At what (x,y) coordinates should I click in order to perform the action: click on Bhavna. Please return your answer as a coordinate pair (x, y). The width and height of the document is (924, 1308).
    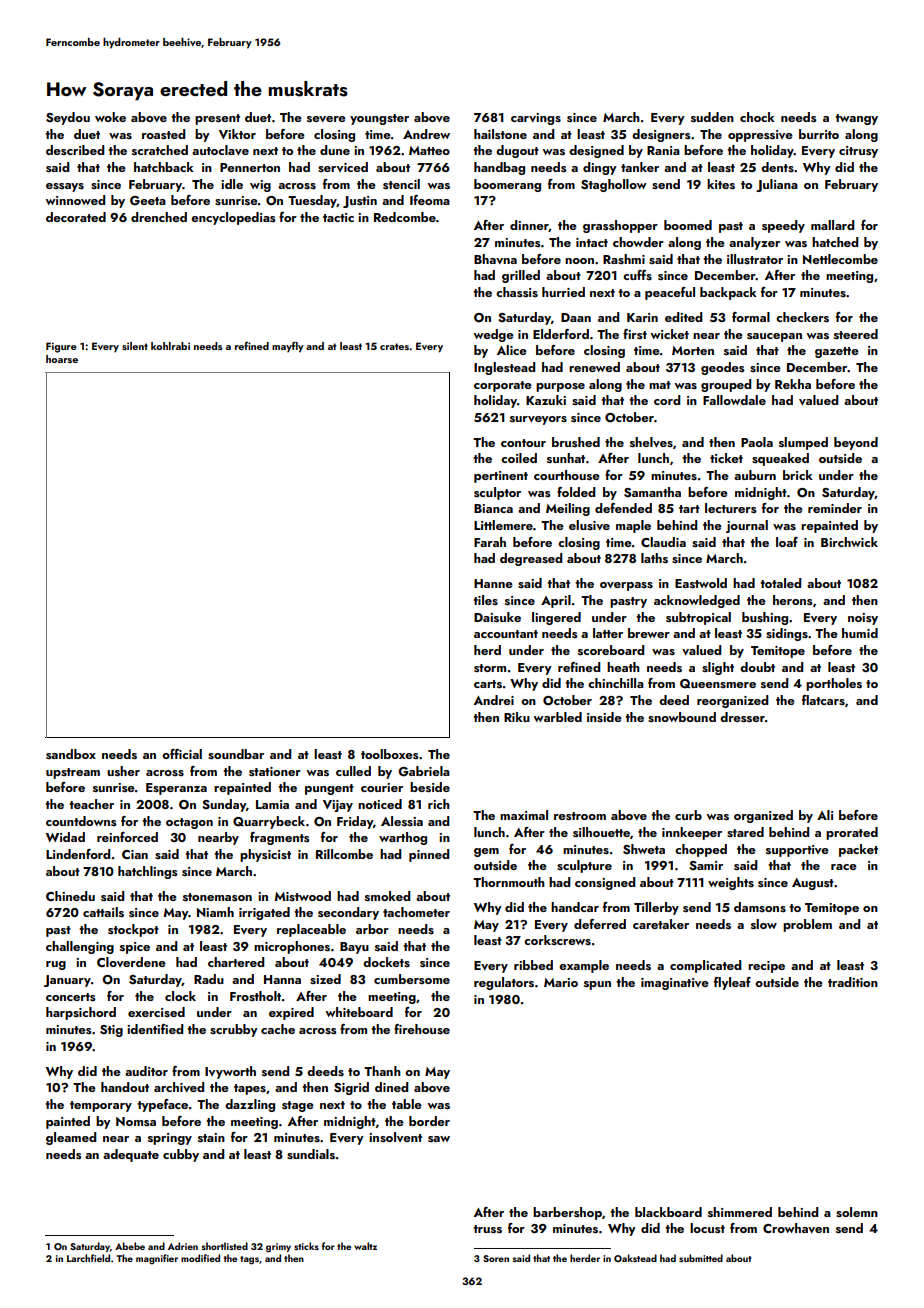
    Looking at the image, I should click on (495, 259).
